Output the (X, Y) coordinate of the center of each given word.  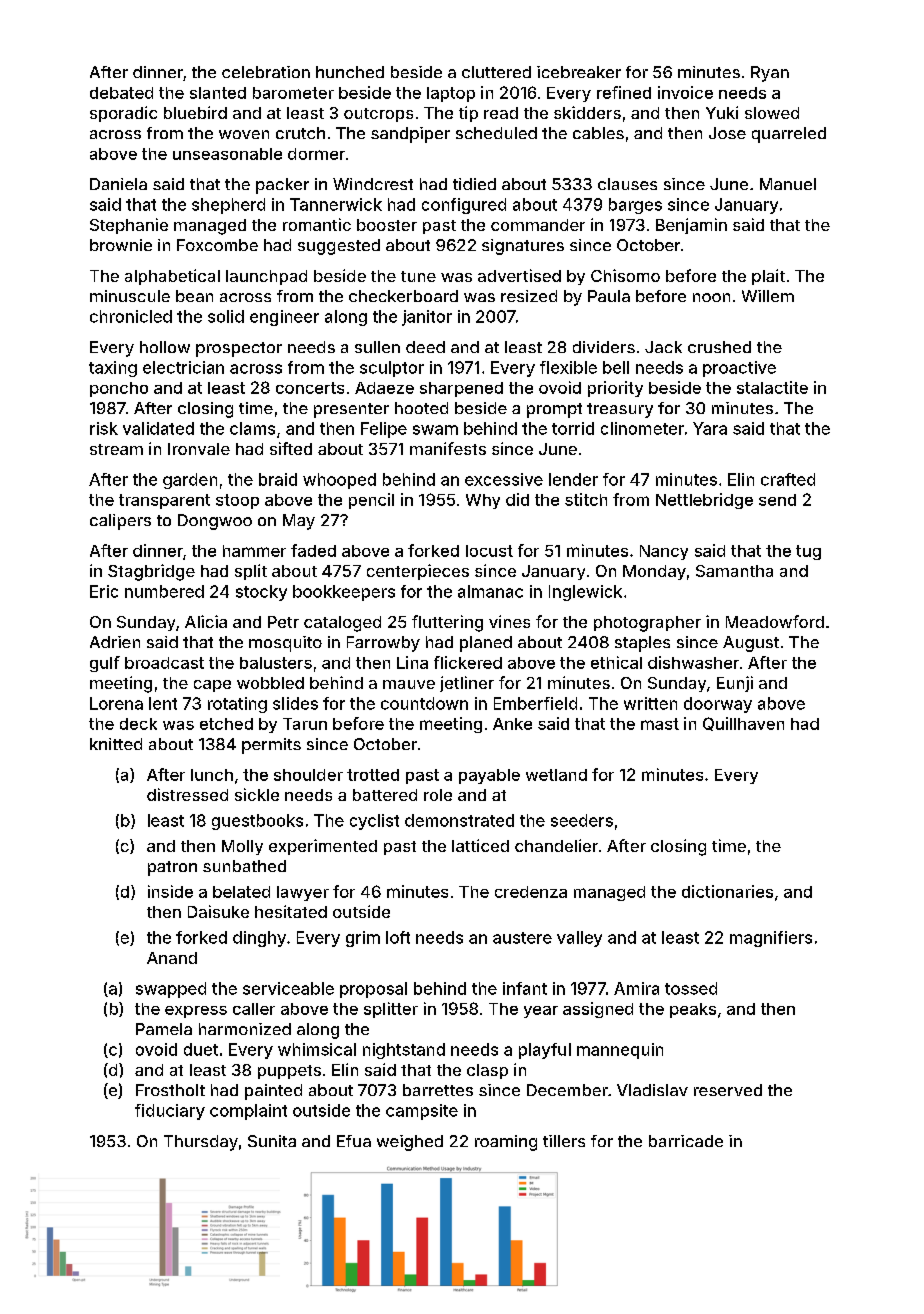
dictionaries (727, 891)
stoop (237, 501)
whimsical (317, 1049)
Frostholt (170, 1090)
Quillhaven (743, 724)
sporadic (123, 114)
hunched (350, 72)
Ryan (770, 74)
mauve (409, 684)
